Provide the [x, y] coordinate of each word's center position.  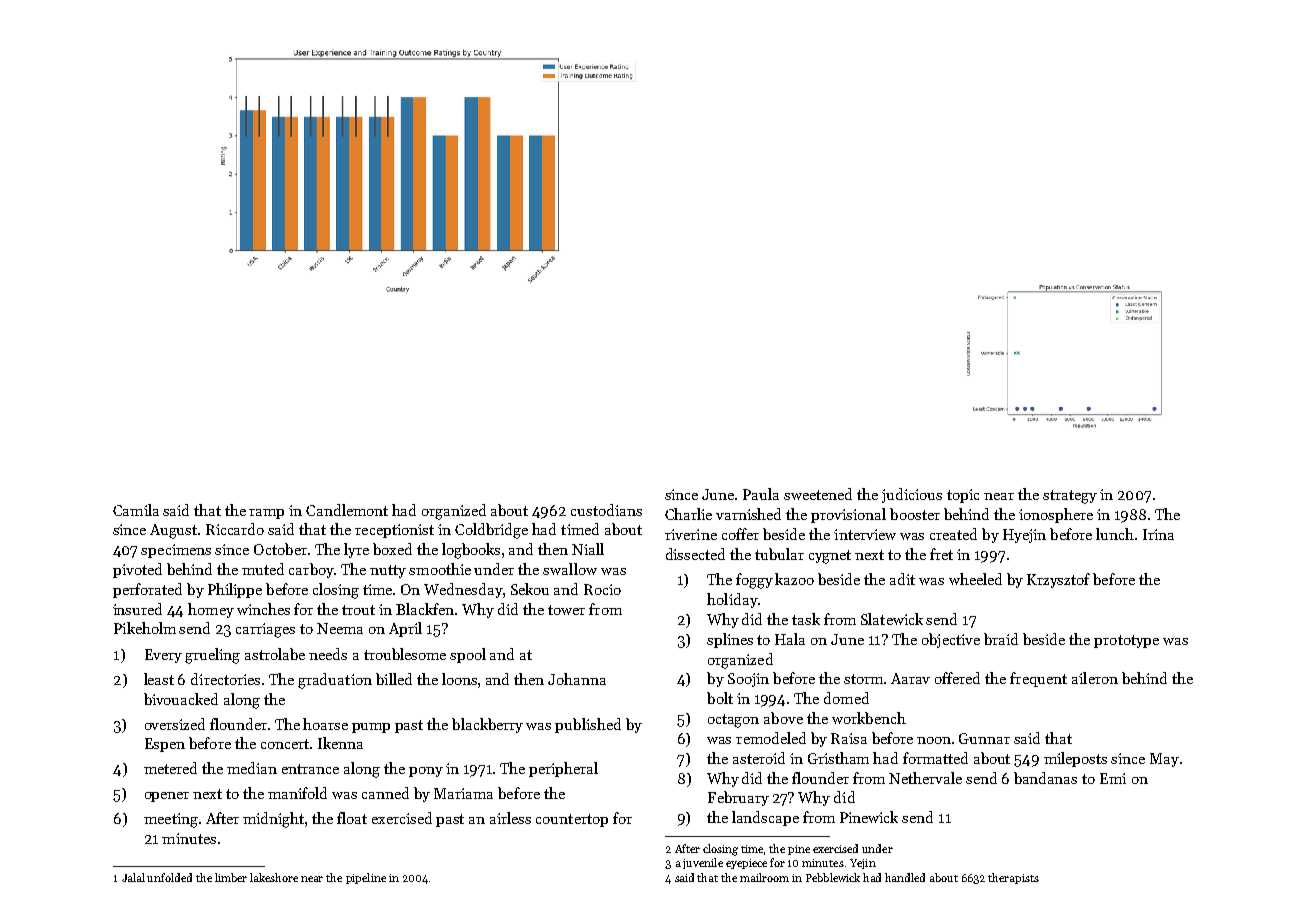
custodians [606, 510]
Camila [136, 510]
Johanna [577, 679]
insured [137, 609]
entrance [310, 769]
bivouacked [181, 699]
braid [1001, 639]
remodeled [771, 738]
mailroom [764, 877]
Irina [1158, 534]
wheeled [975, 579]
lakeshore [274, 877]
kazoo [794, 579]
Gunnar [984, 738]
